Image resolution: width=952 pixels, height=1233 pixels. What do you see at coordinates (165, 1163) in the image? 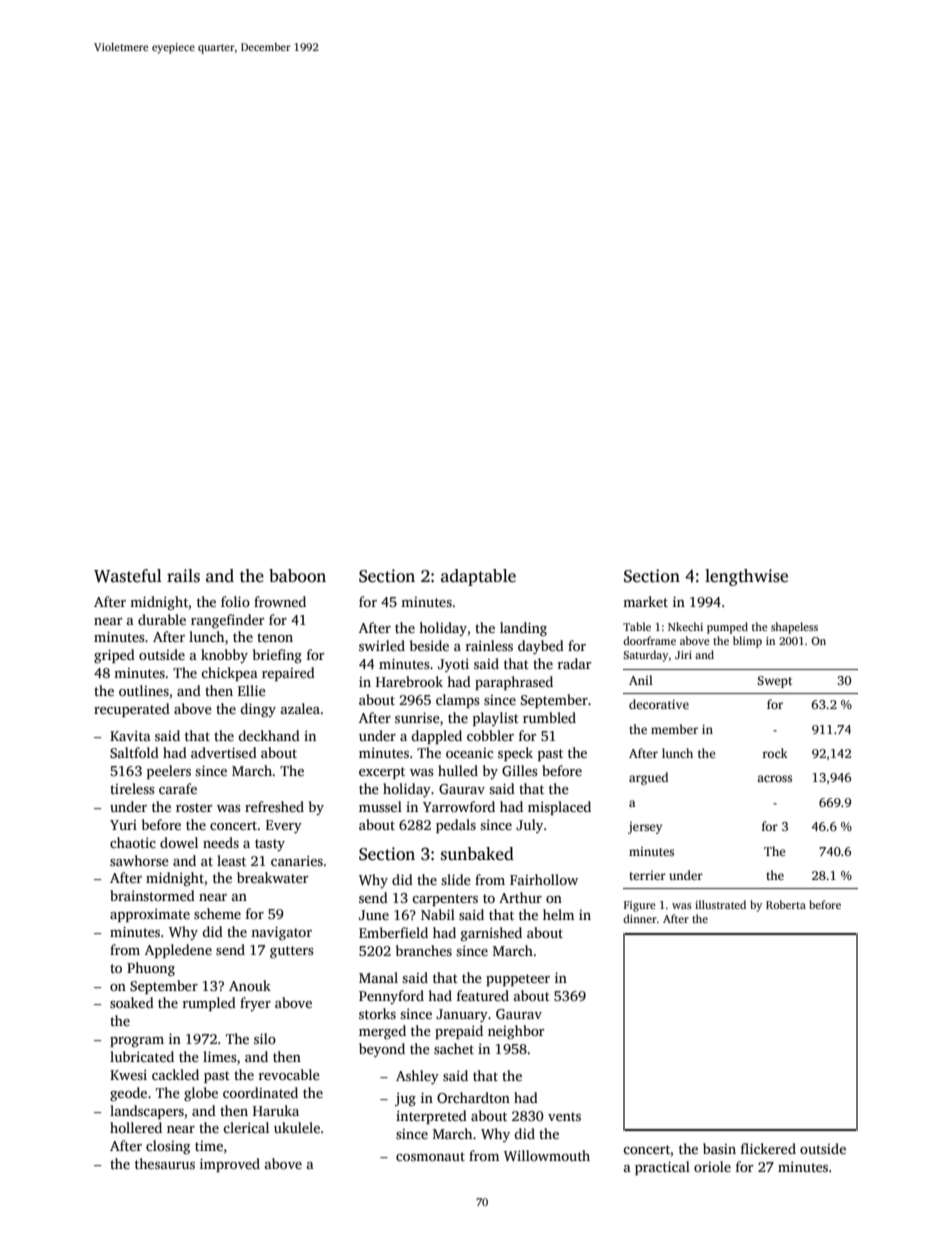
I see `thesaurus` at bounding box center [165, 1163].
